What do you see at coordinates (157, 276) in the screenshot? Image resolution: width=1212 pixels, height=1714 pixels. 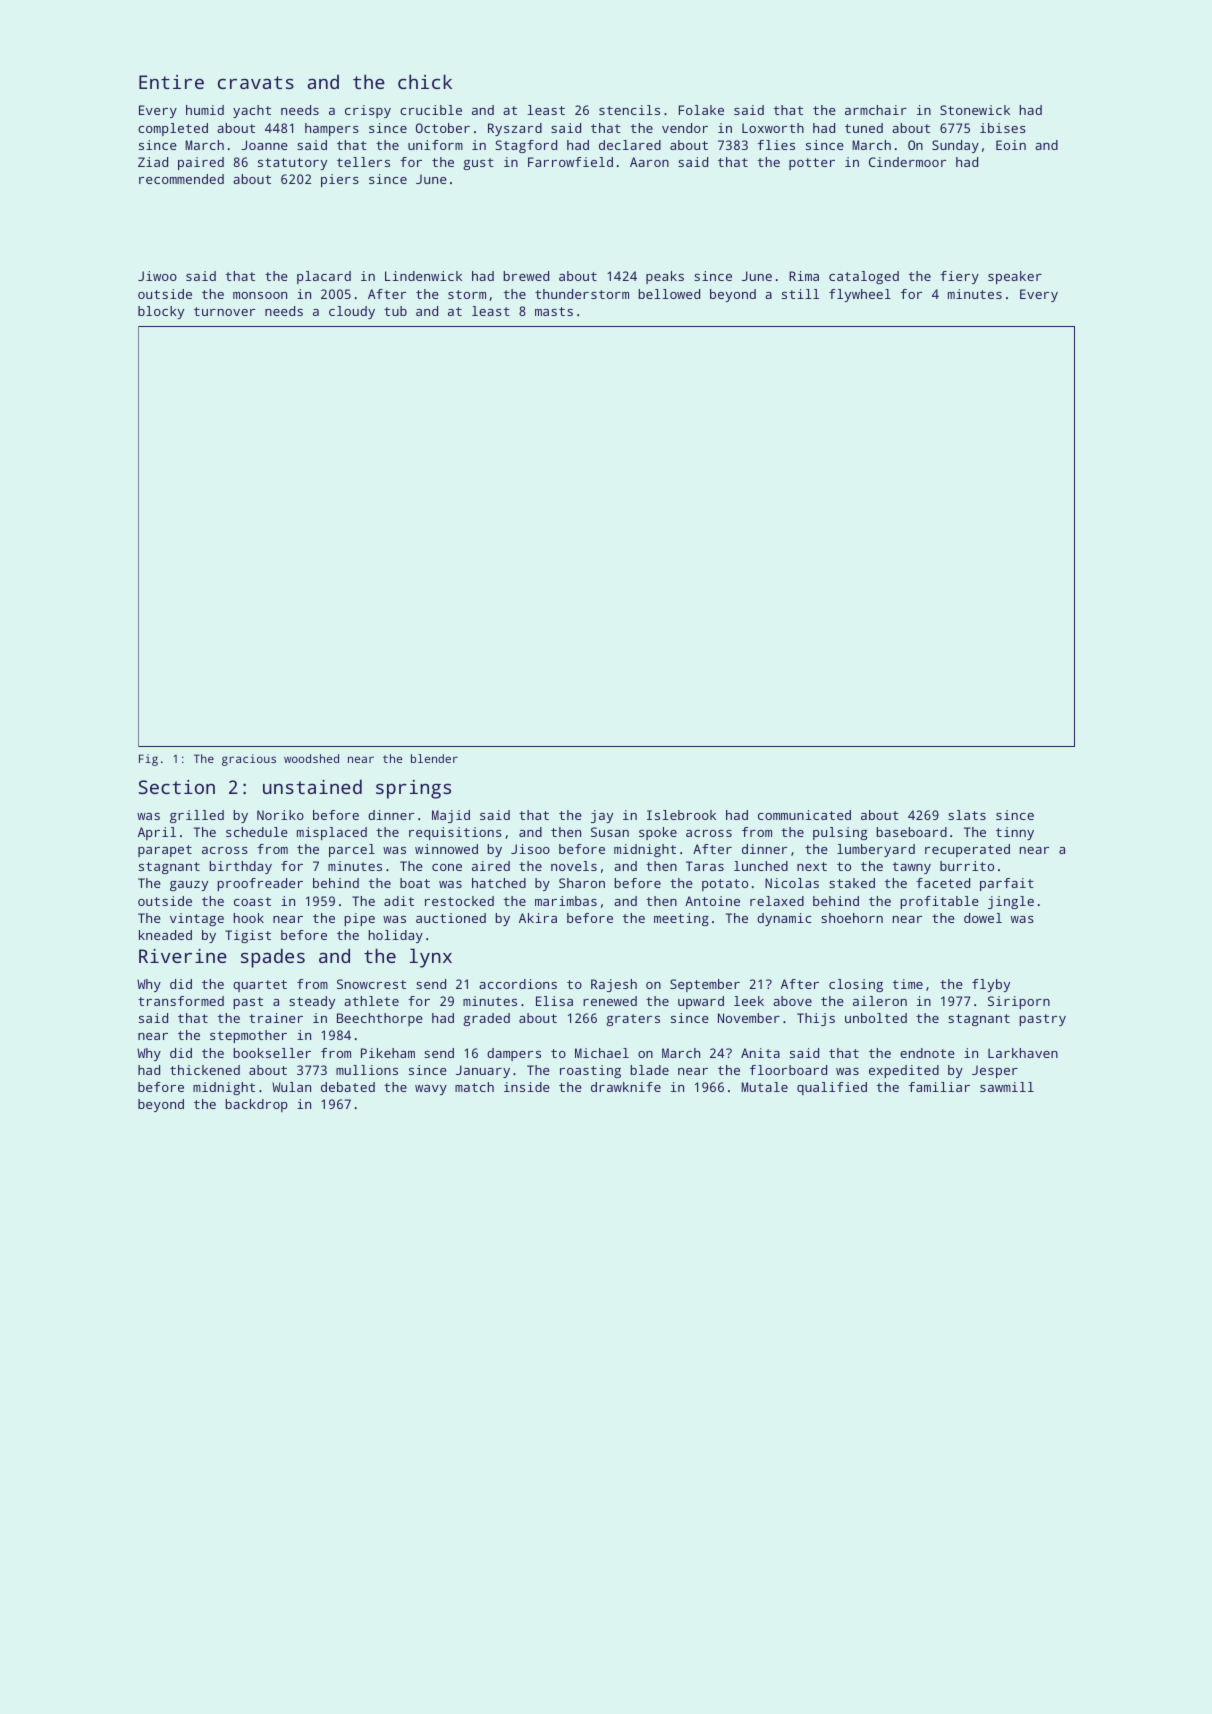 I see `Jiwoo` at bounding box center [157, 276].
